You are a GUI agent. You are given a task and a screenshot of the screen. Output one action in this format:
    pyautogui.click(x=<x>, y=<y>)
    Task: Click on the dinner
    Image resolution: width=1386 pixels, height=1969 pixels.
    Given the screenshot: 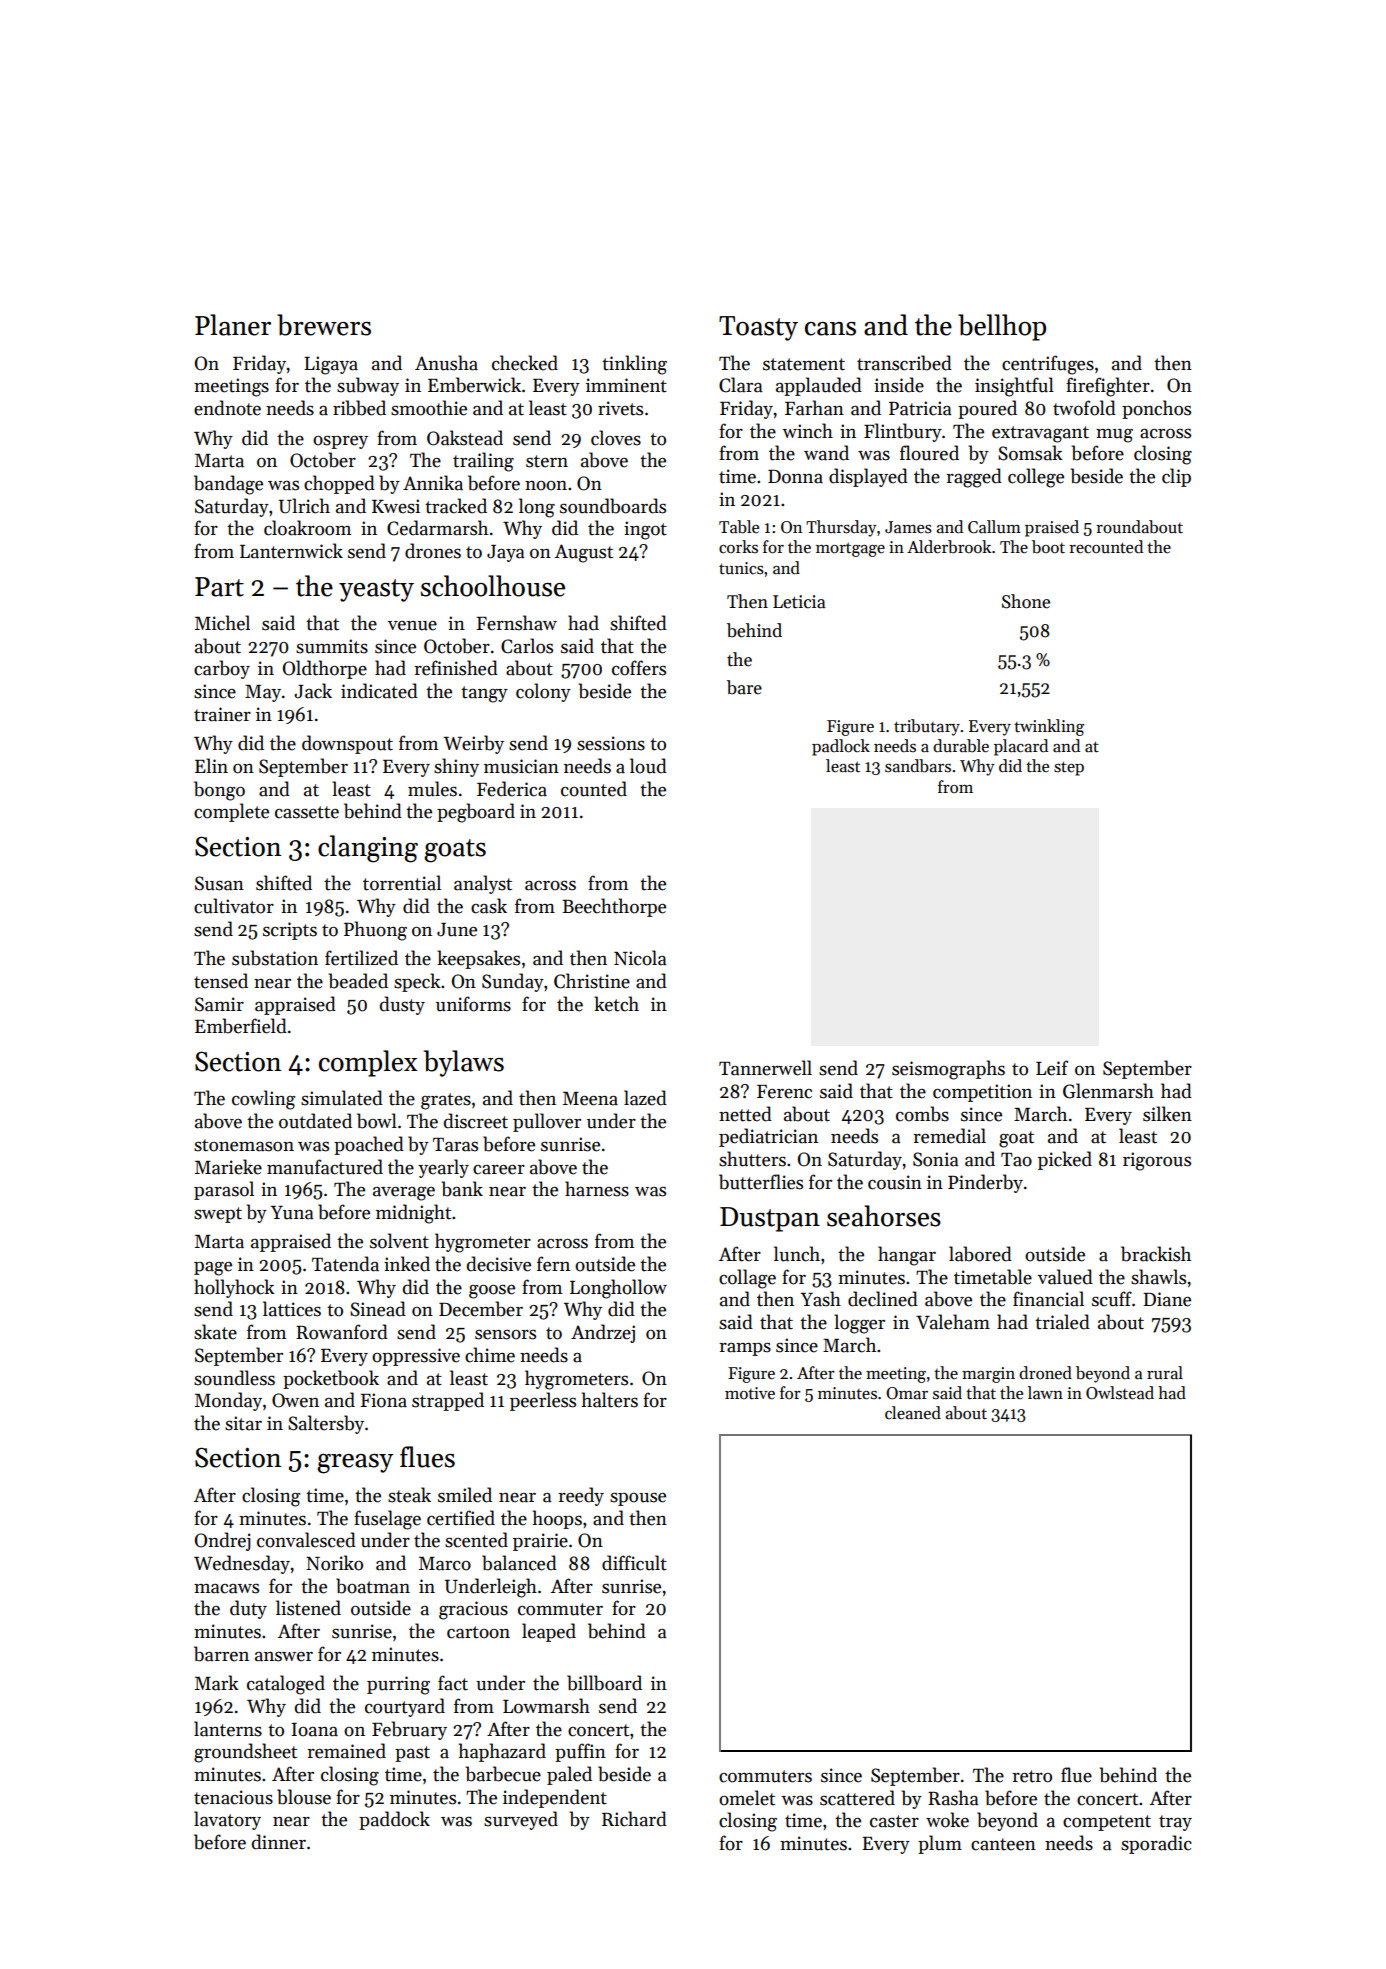 What is the action you would take?
    pyautogui.click(x=279, y=1842)
